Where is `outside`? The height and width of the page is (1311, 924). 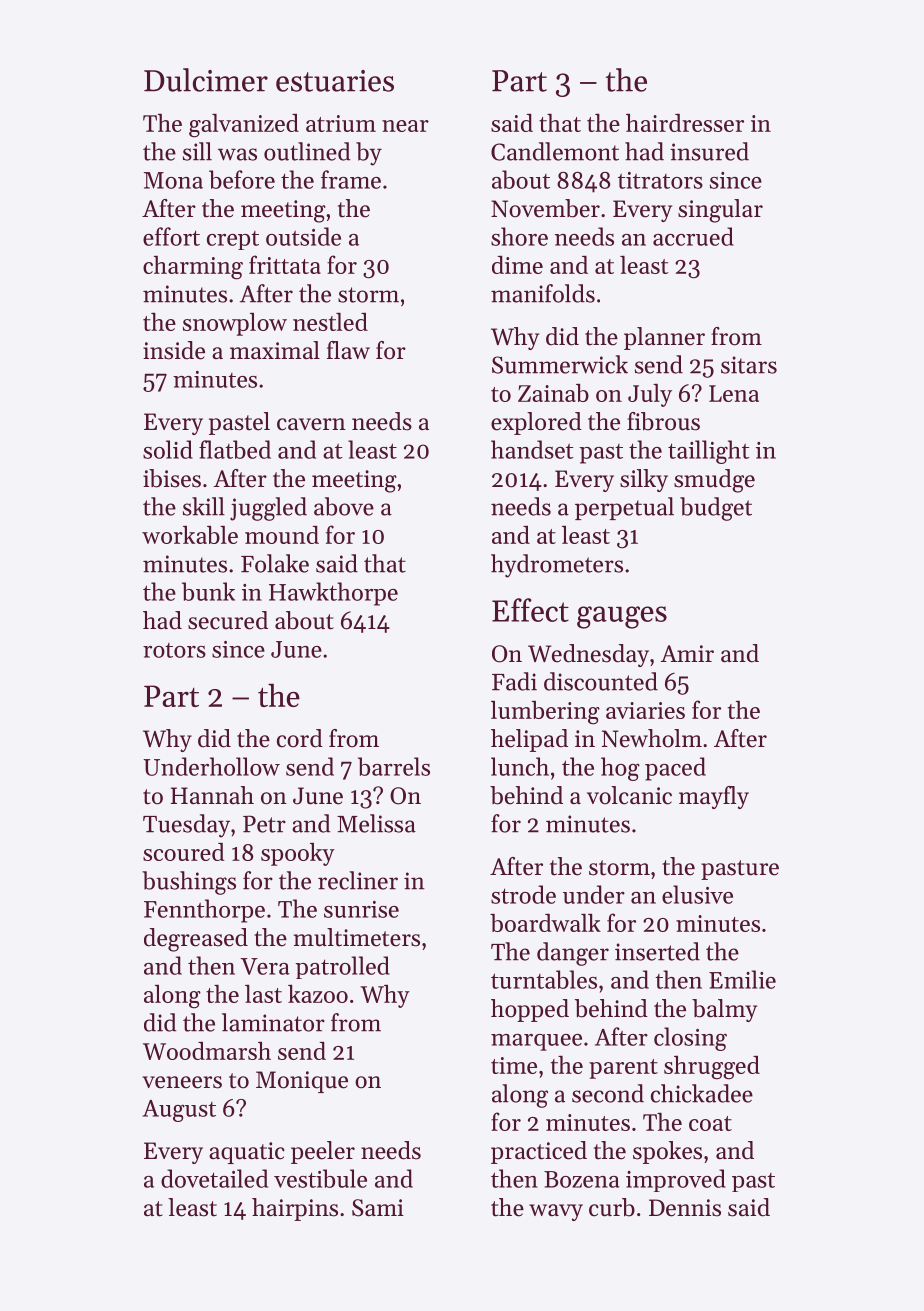
outside is located at coordinates (303, 236).
